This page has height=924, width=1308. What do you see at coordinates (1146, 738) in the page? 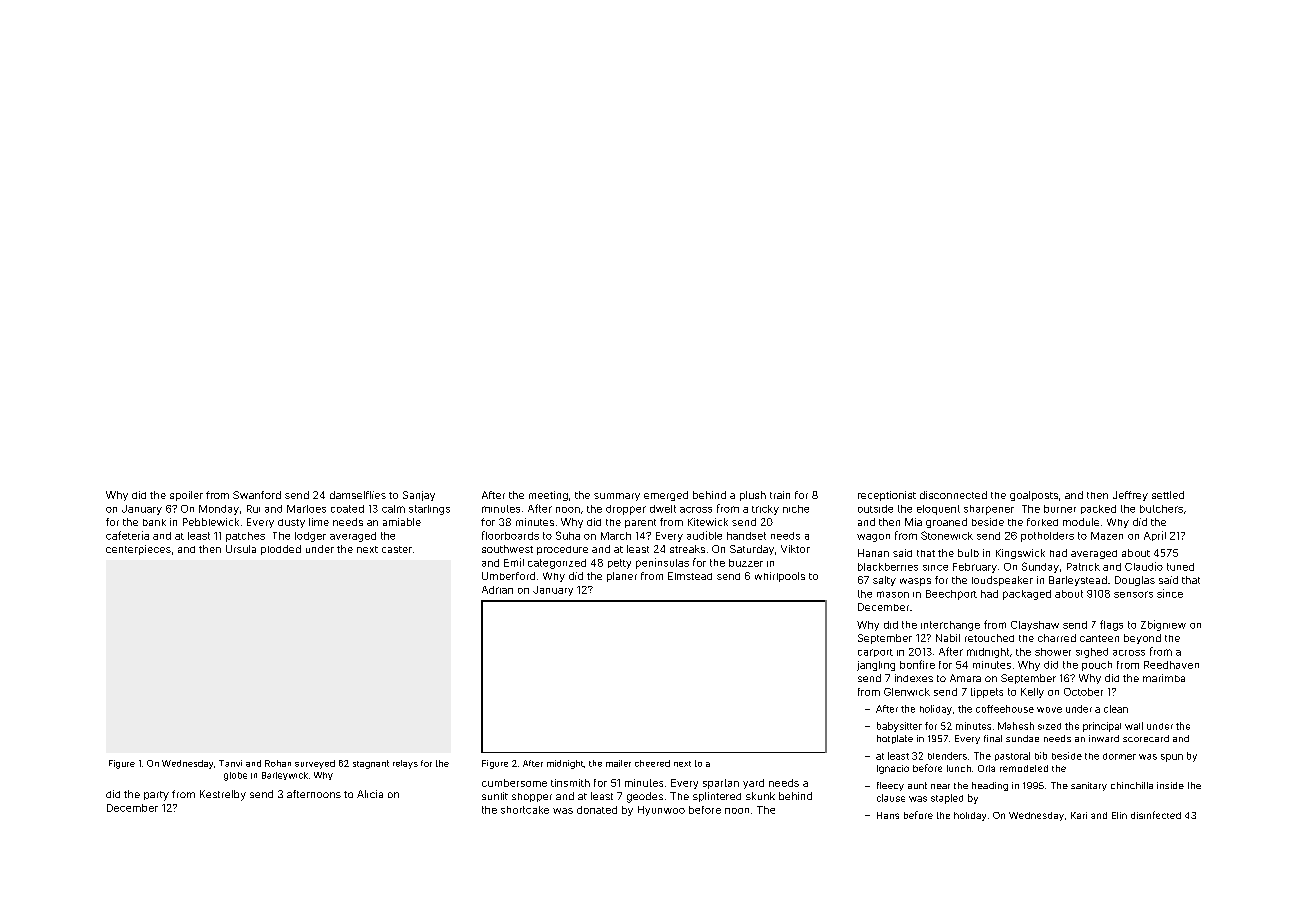
I see `scorecard` at bounding box center [1146, 738].
